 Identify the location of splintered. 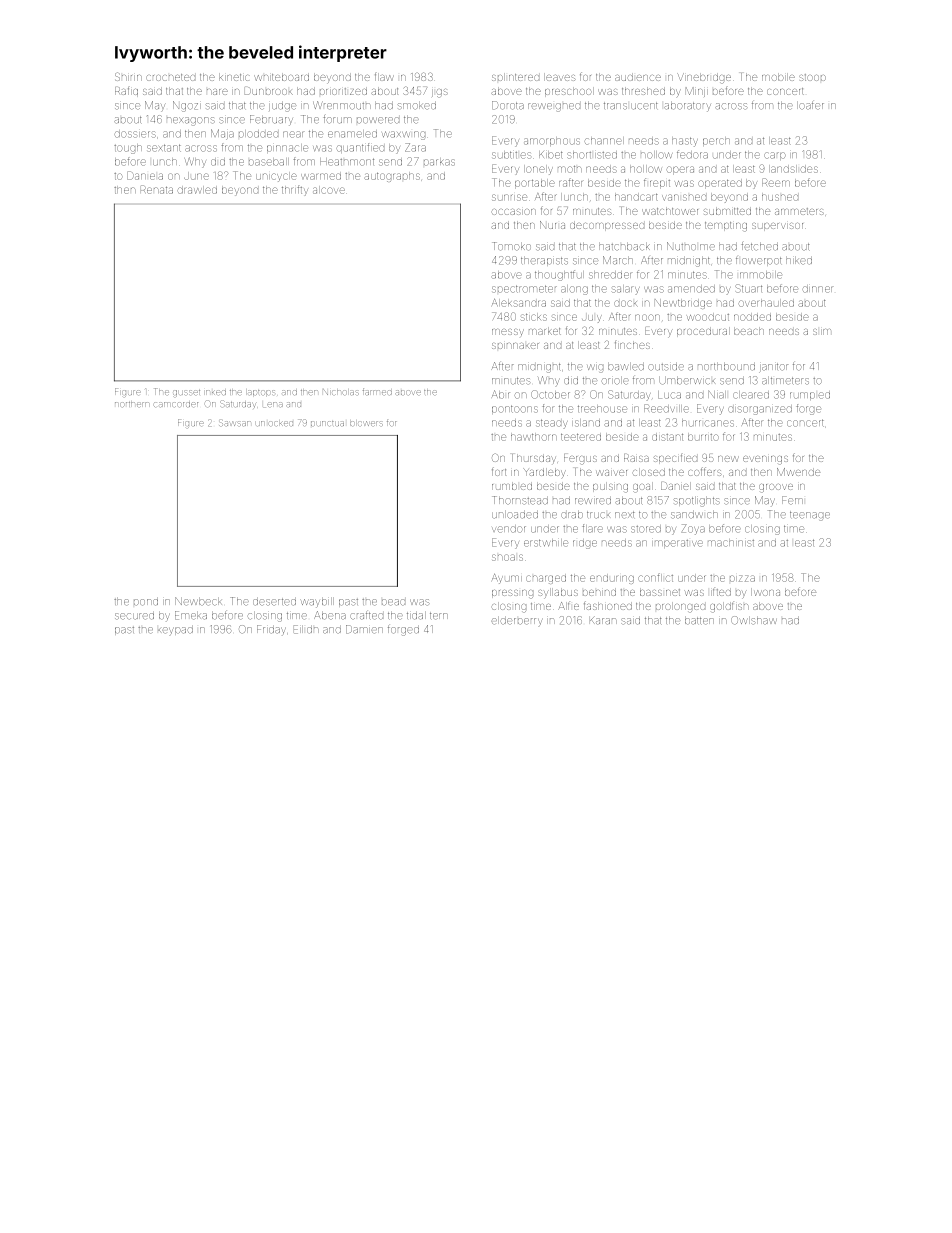
(515, 77).
